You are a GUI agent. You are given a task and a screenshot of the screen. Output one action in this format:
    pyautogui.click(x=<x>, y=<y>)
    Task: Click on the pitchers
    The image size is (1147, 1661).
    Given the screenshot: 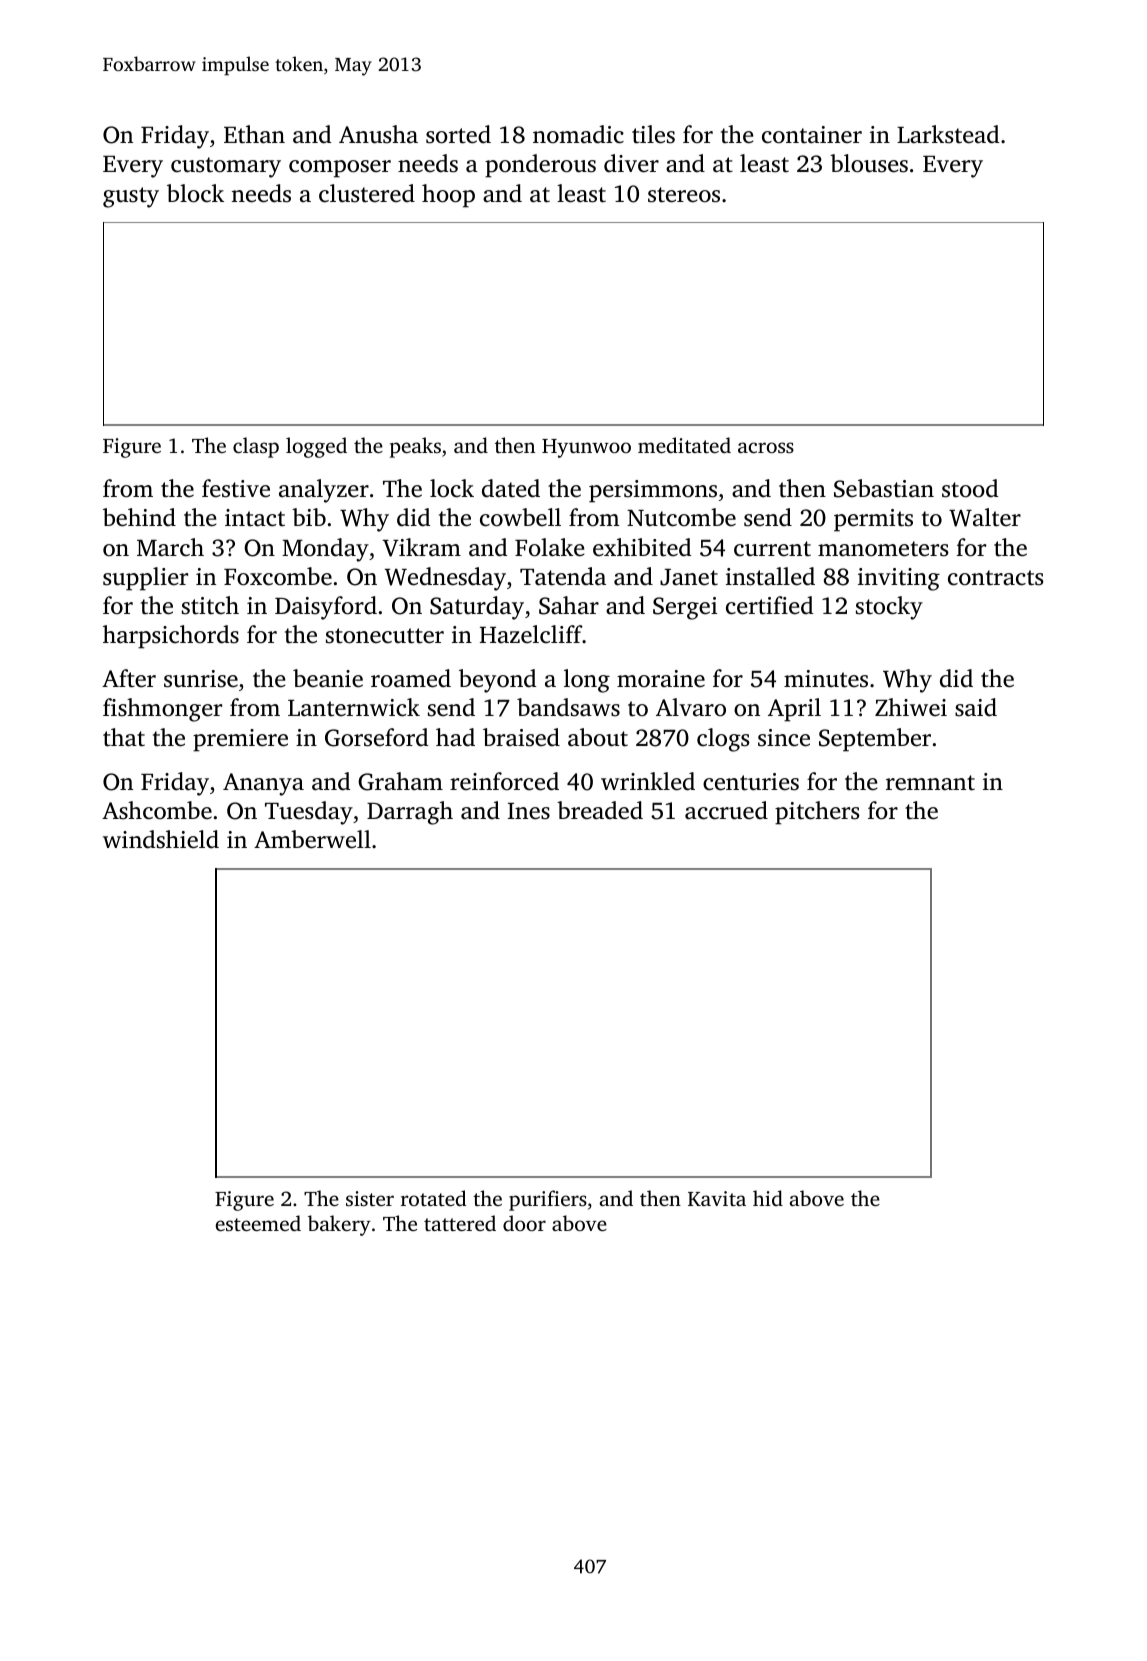 What is the action you would take?
    pyautogui.click(x=817, y=813)
